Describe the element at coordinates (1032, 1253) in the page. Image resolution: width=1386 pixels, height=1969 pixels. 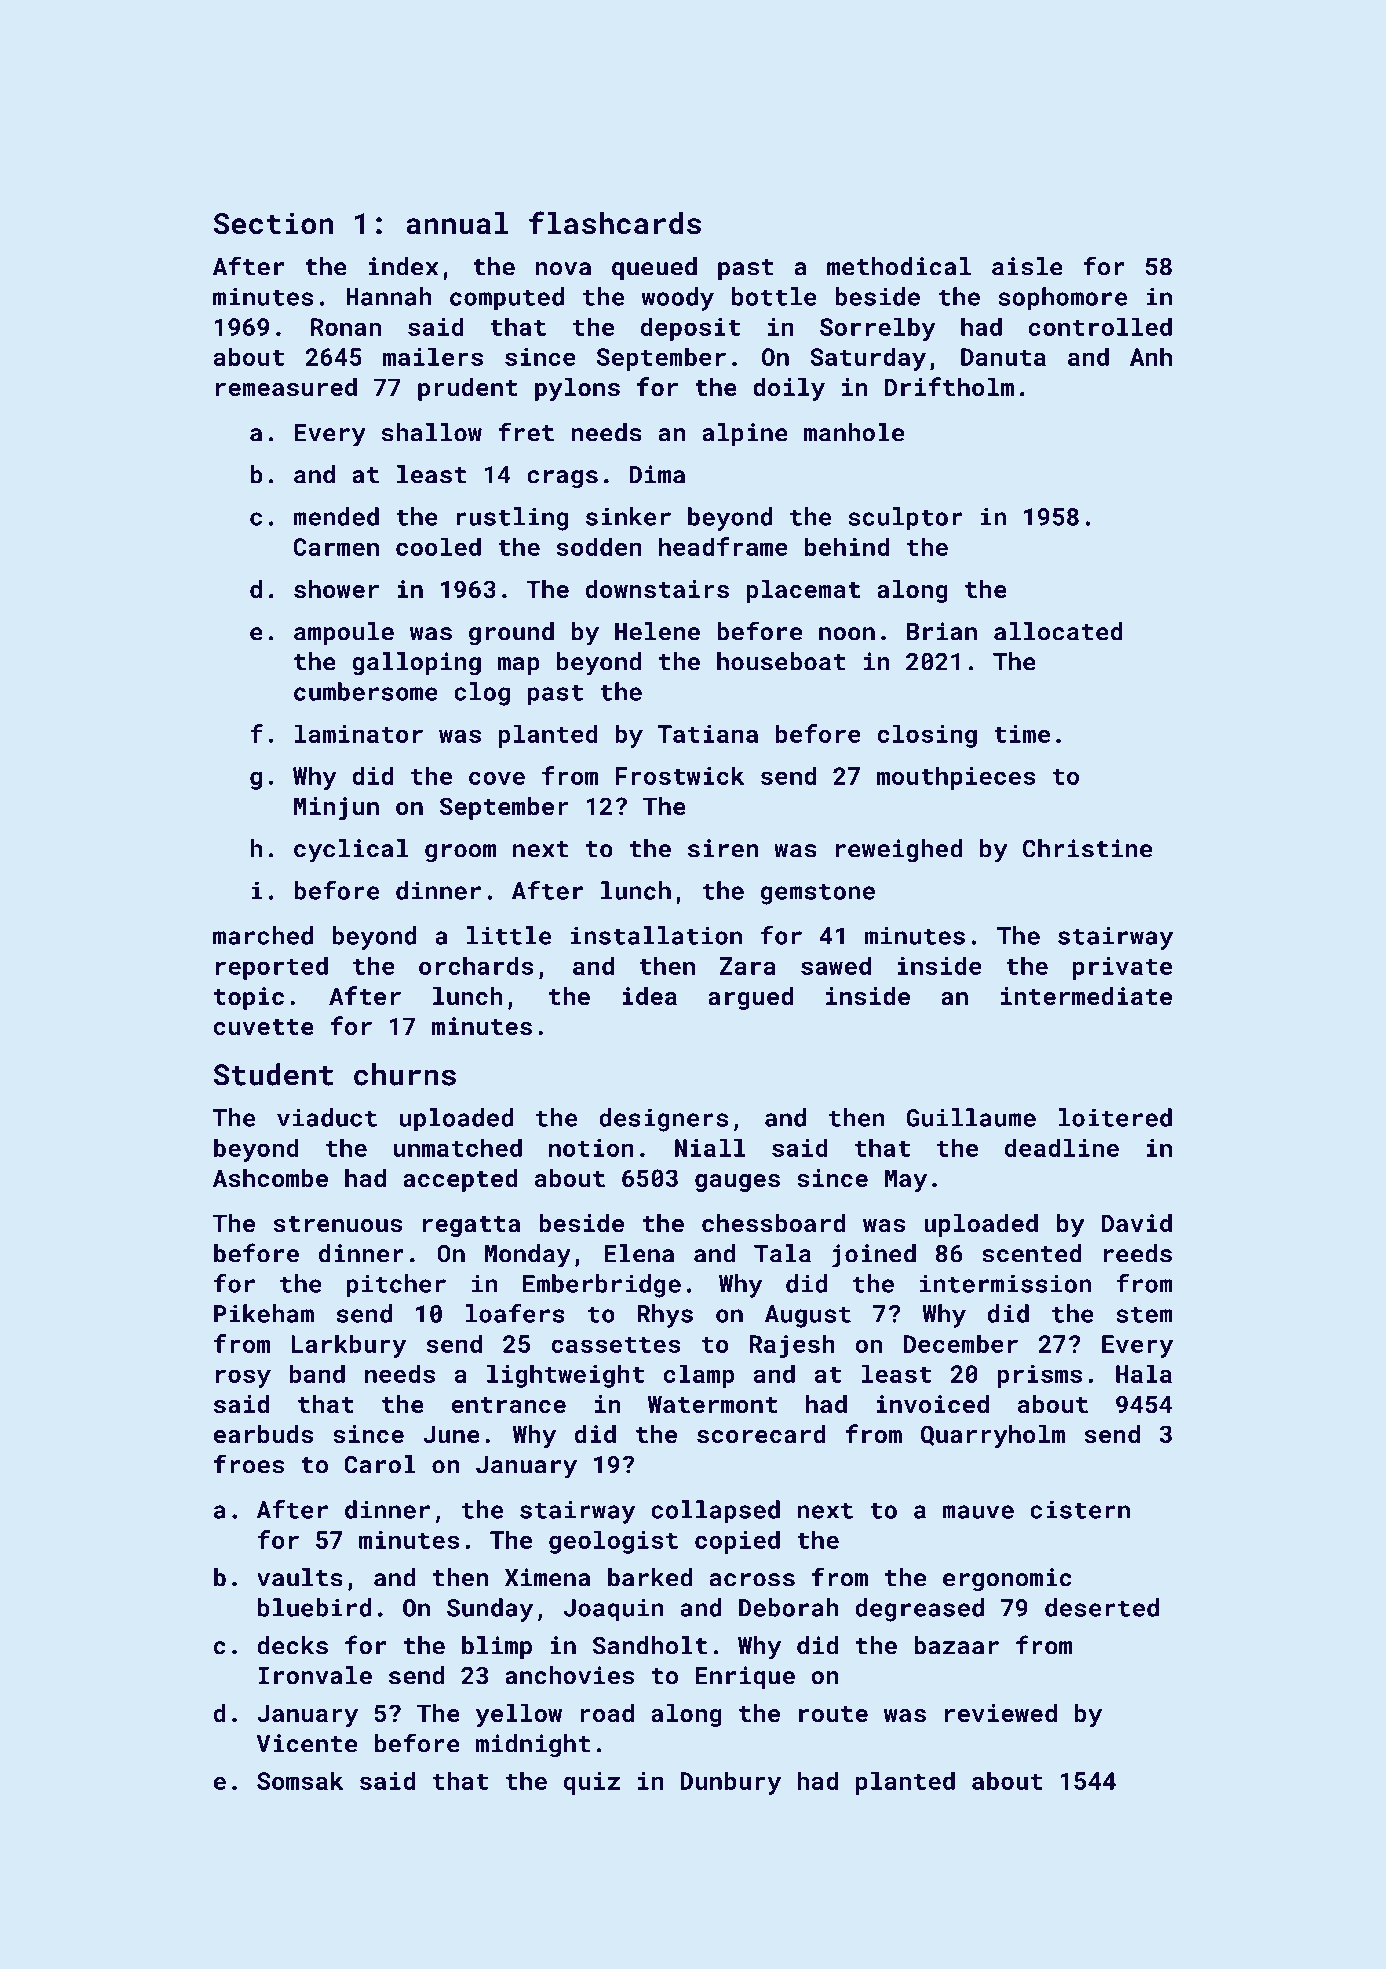
I see `scented` at that location.
